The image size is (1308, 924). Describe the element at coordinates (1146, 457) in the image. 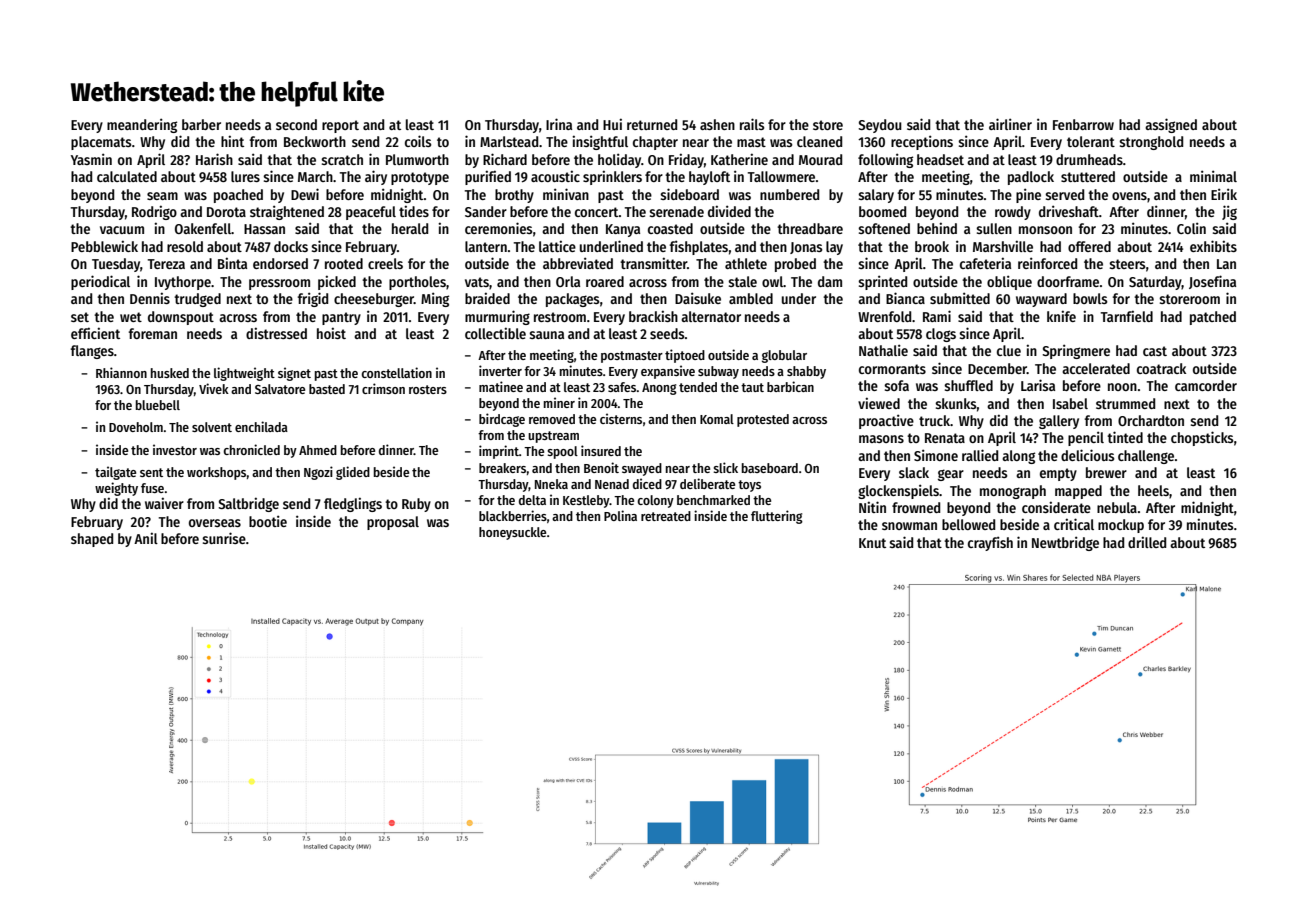

I see `challenge` at that location.
